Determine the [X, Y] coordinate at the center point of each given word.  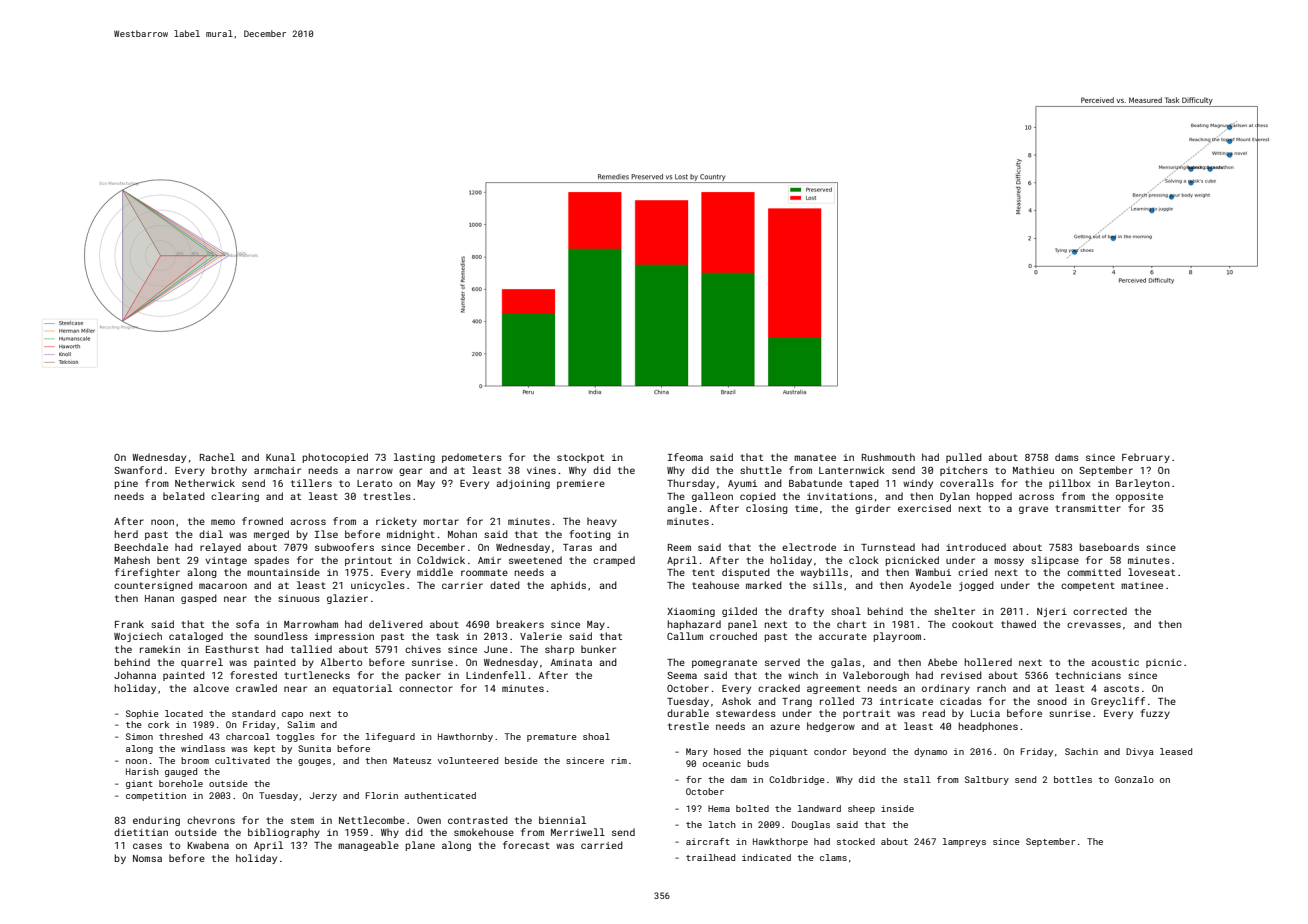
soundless [281, 636]
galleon [712, 497]
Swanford [138, 470]
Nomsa [147, 858]
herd [126, 534]
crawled [256, 688]
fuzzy [1155, 714]
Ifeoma [685, 457]
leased [1176, 751]
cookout [972, 624]
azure [785, 727]
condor [830, 751]
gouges [314, 762]
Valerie [541, 636]
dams [1067, 457]
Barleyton [1143, 484]
